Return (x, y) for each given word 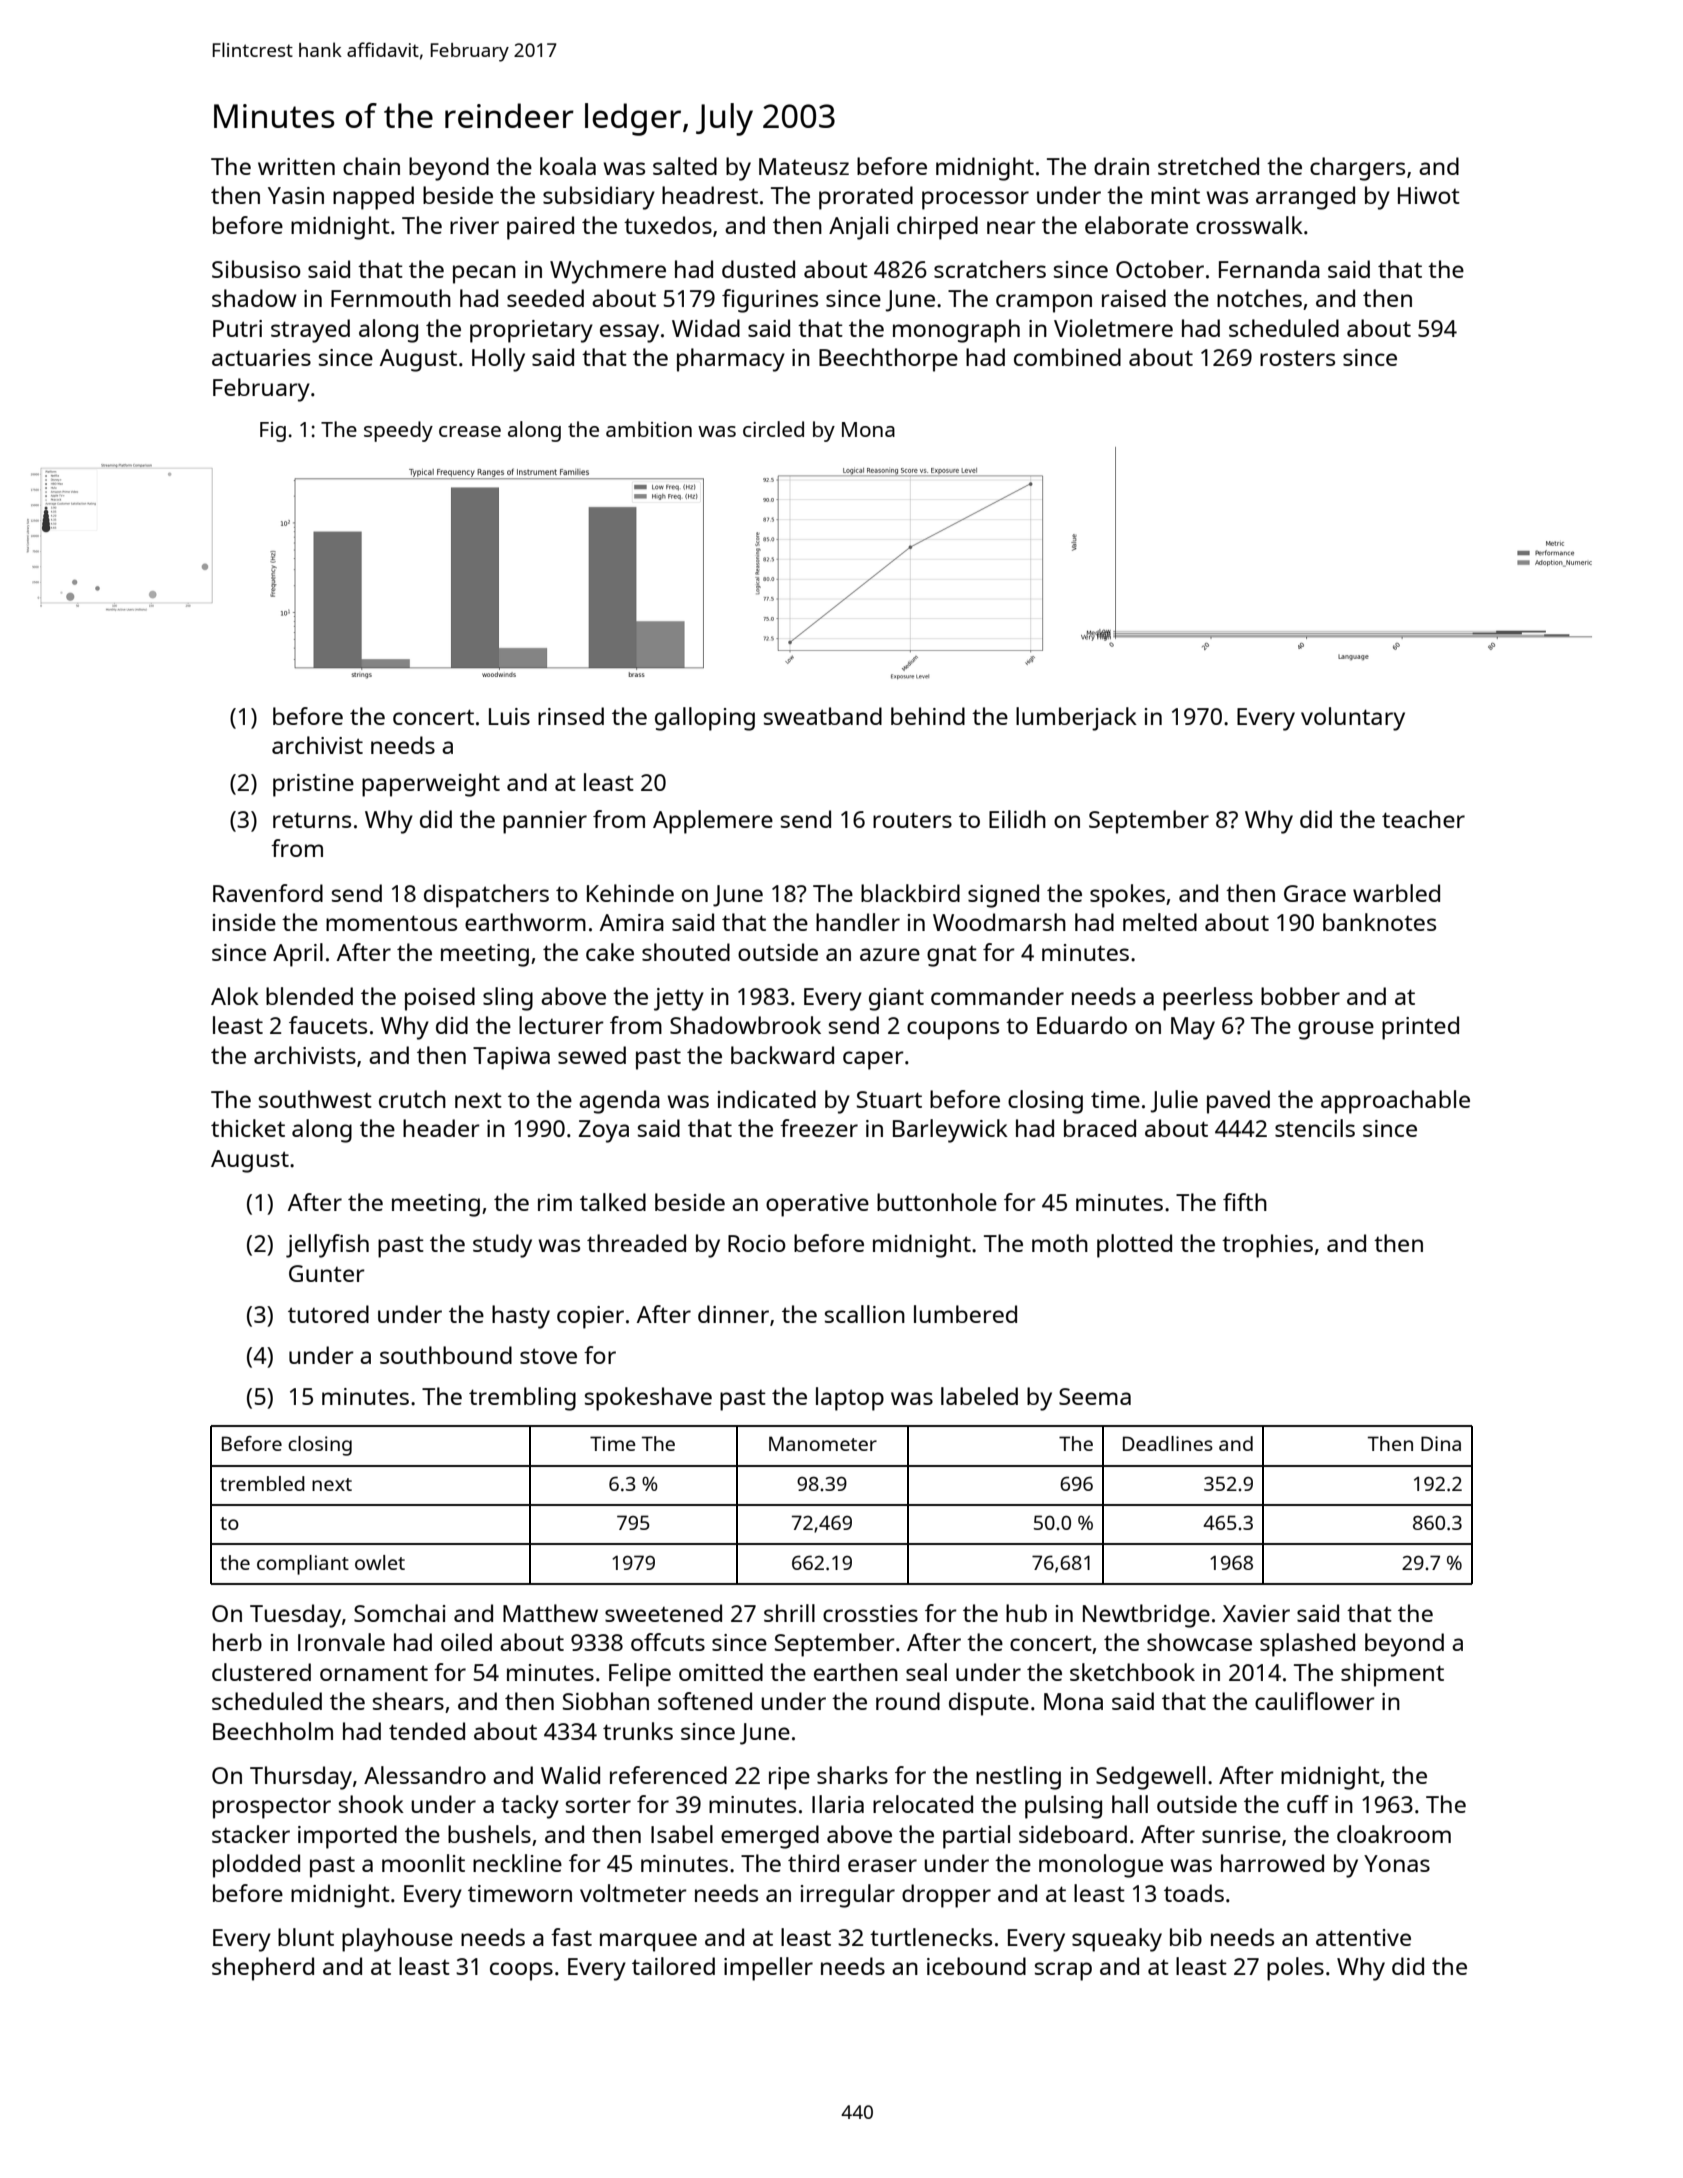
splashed (1307, 1645)
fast (571, 1937)
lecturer (561, 1025)
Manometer (823, 1443)
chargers (1357, 169)
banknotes (1379, 922)
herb (237, 1642)
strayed (310, 331)
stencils (1315, 1128)
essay (629, 333)
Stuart (889, 1099)
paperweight (431, 785)
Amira (632, 922)
